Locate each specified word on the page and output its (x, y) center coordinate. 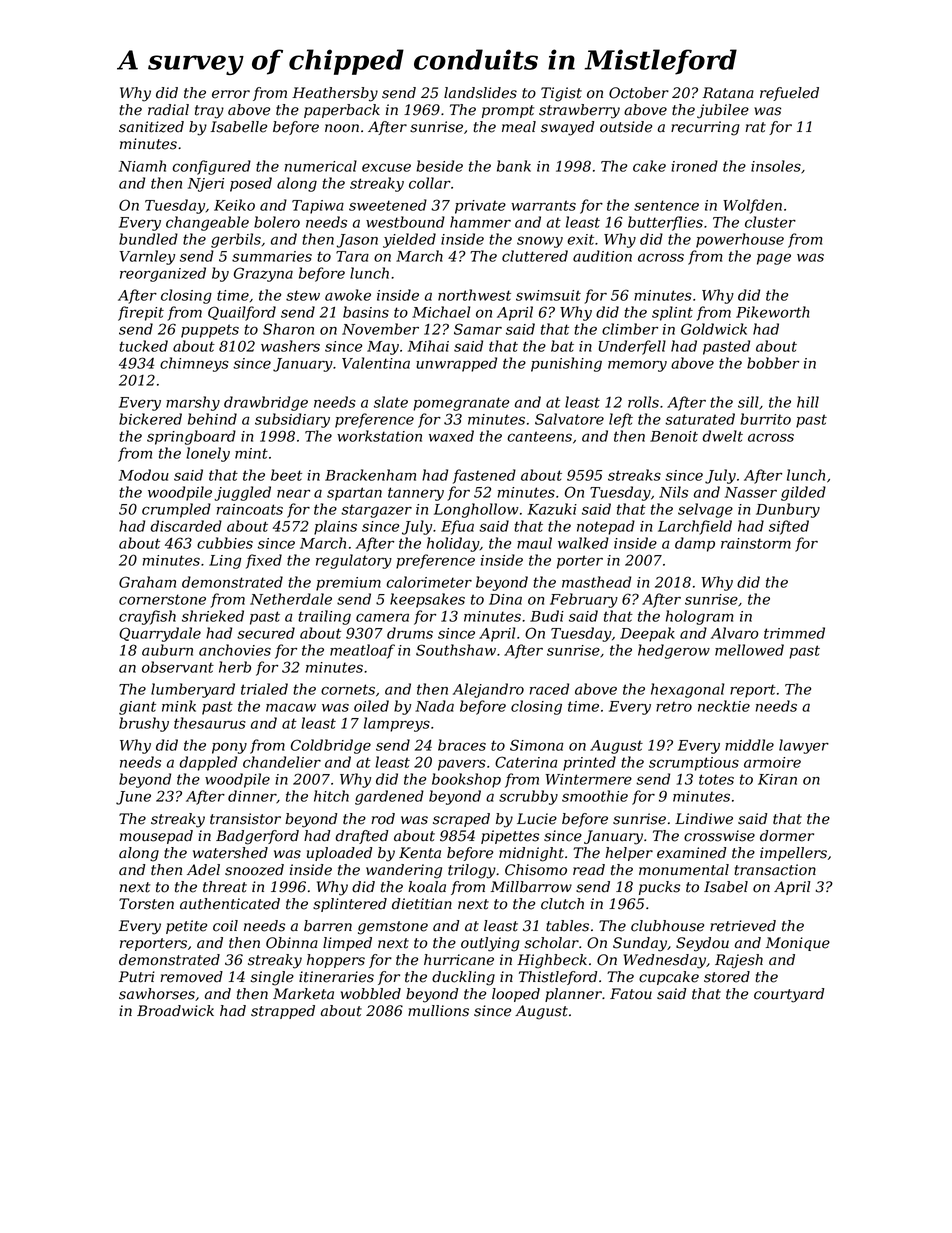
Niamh (142, 166)
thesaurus (210, 723)
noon (342, 128)
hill (808, 402)
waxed (451, 436)
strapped (283, 1012)
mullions (438, 1011)
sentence (666, 205)
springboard (191, 437)
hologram (699, 617)
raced (549, 689)
